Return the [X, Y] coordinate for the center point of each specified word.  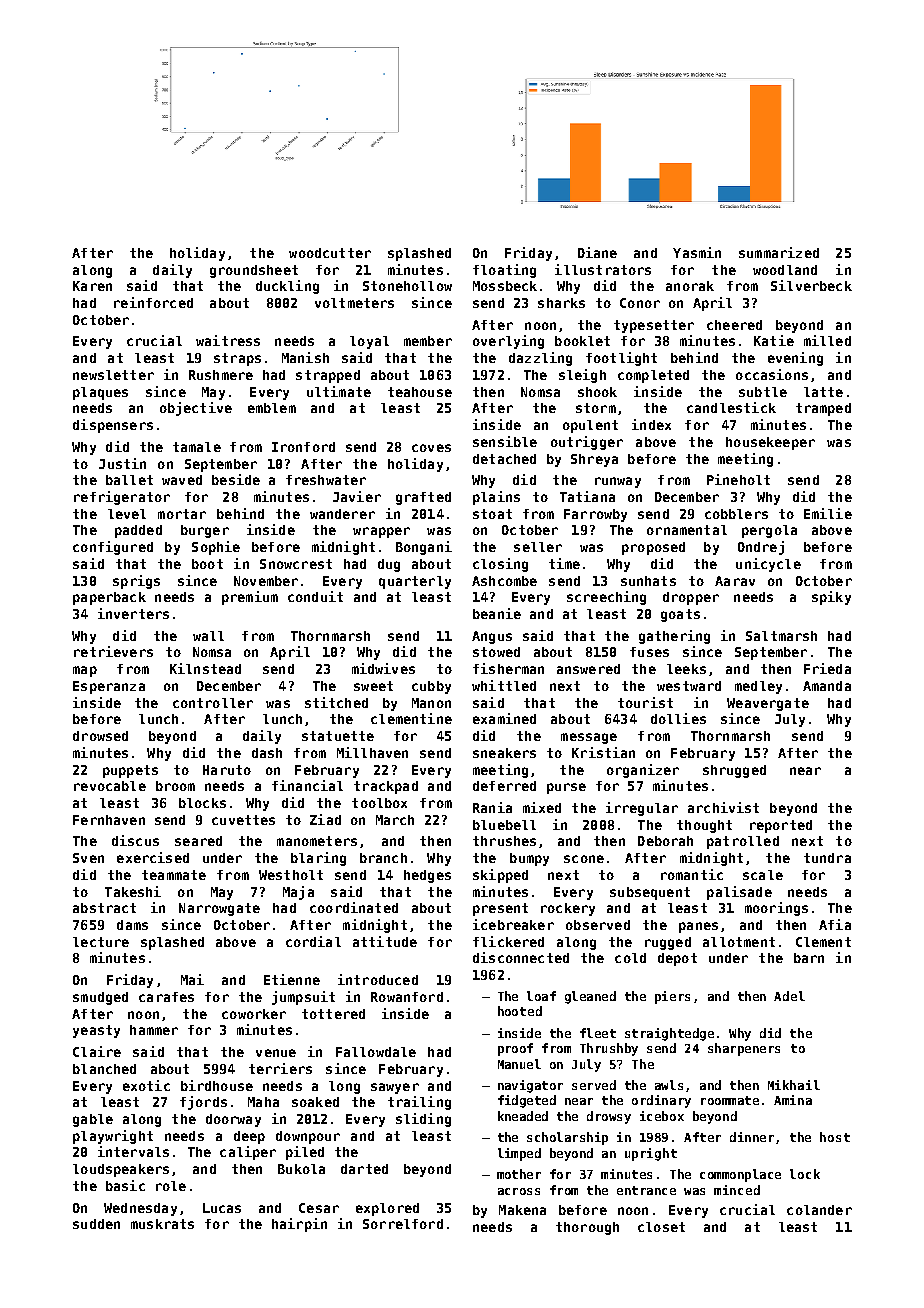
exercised [153, 857]
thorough [587, 1228]
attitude [385, 941]
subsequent [650, 893]
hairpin [299, 1225]
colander [819, 1210]
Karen [92, 286]
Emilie [828, 513]
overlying [508, 342]
